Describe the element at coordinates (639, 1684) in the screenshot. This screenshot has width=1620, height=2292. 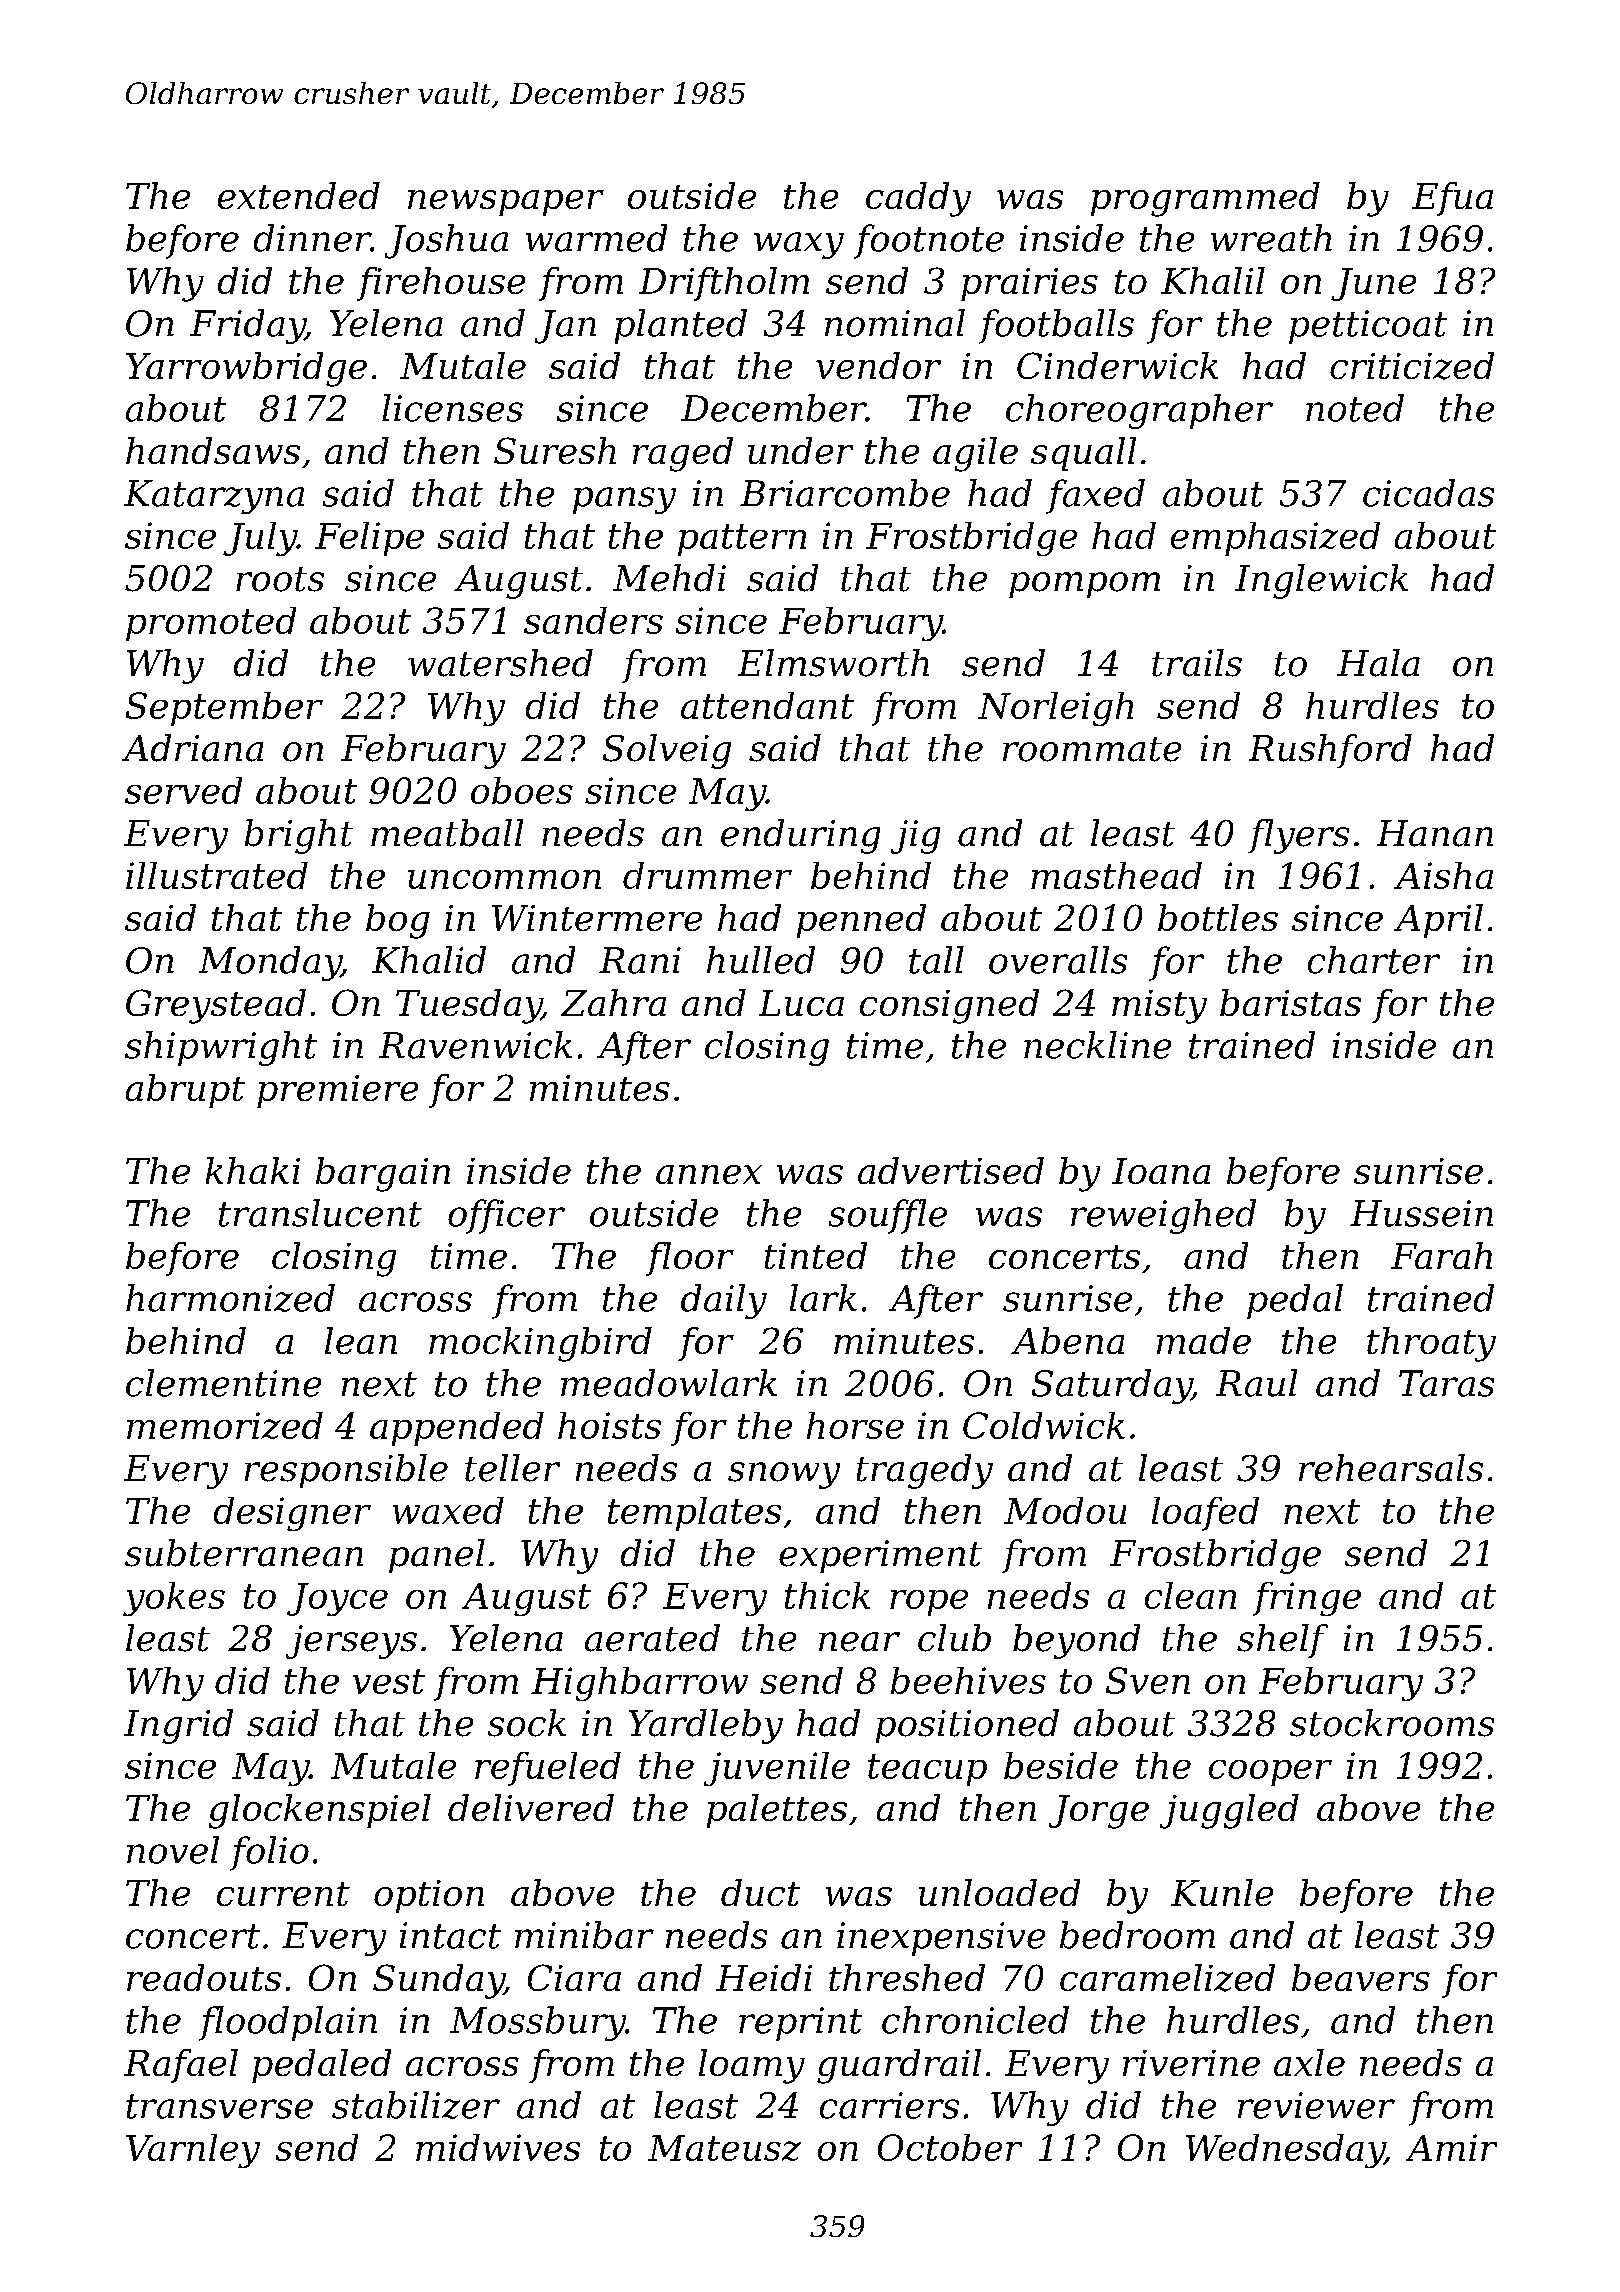
I see `Highbarrow` at that location.
